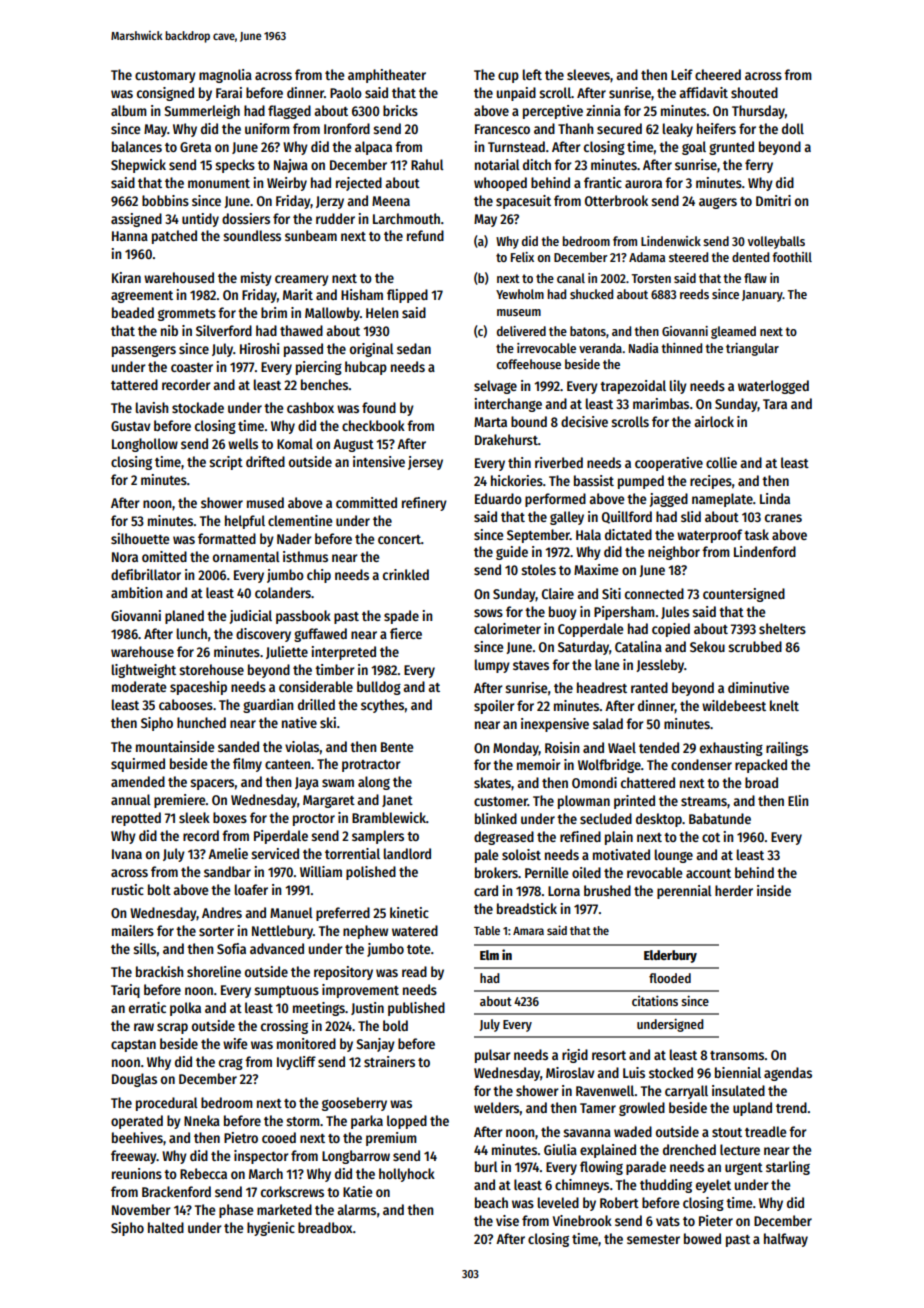  Describe the element at coordinates (387, 76) in the screenshot. I see `amphitheater` at that location.
